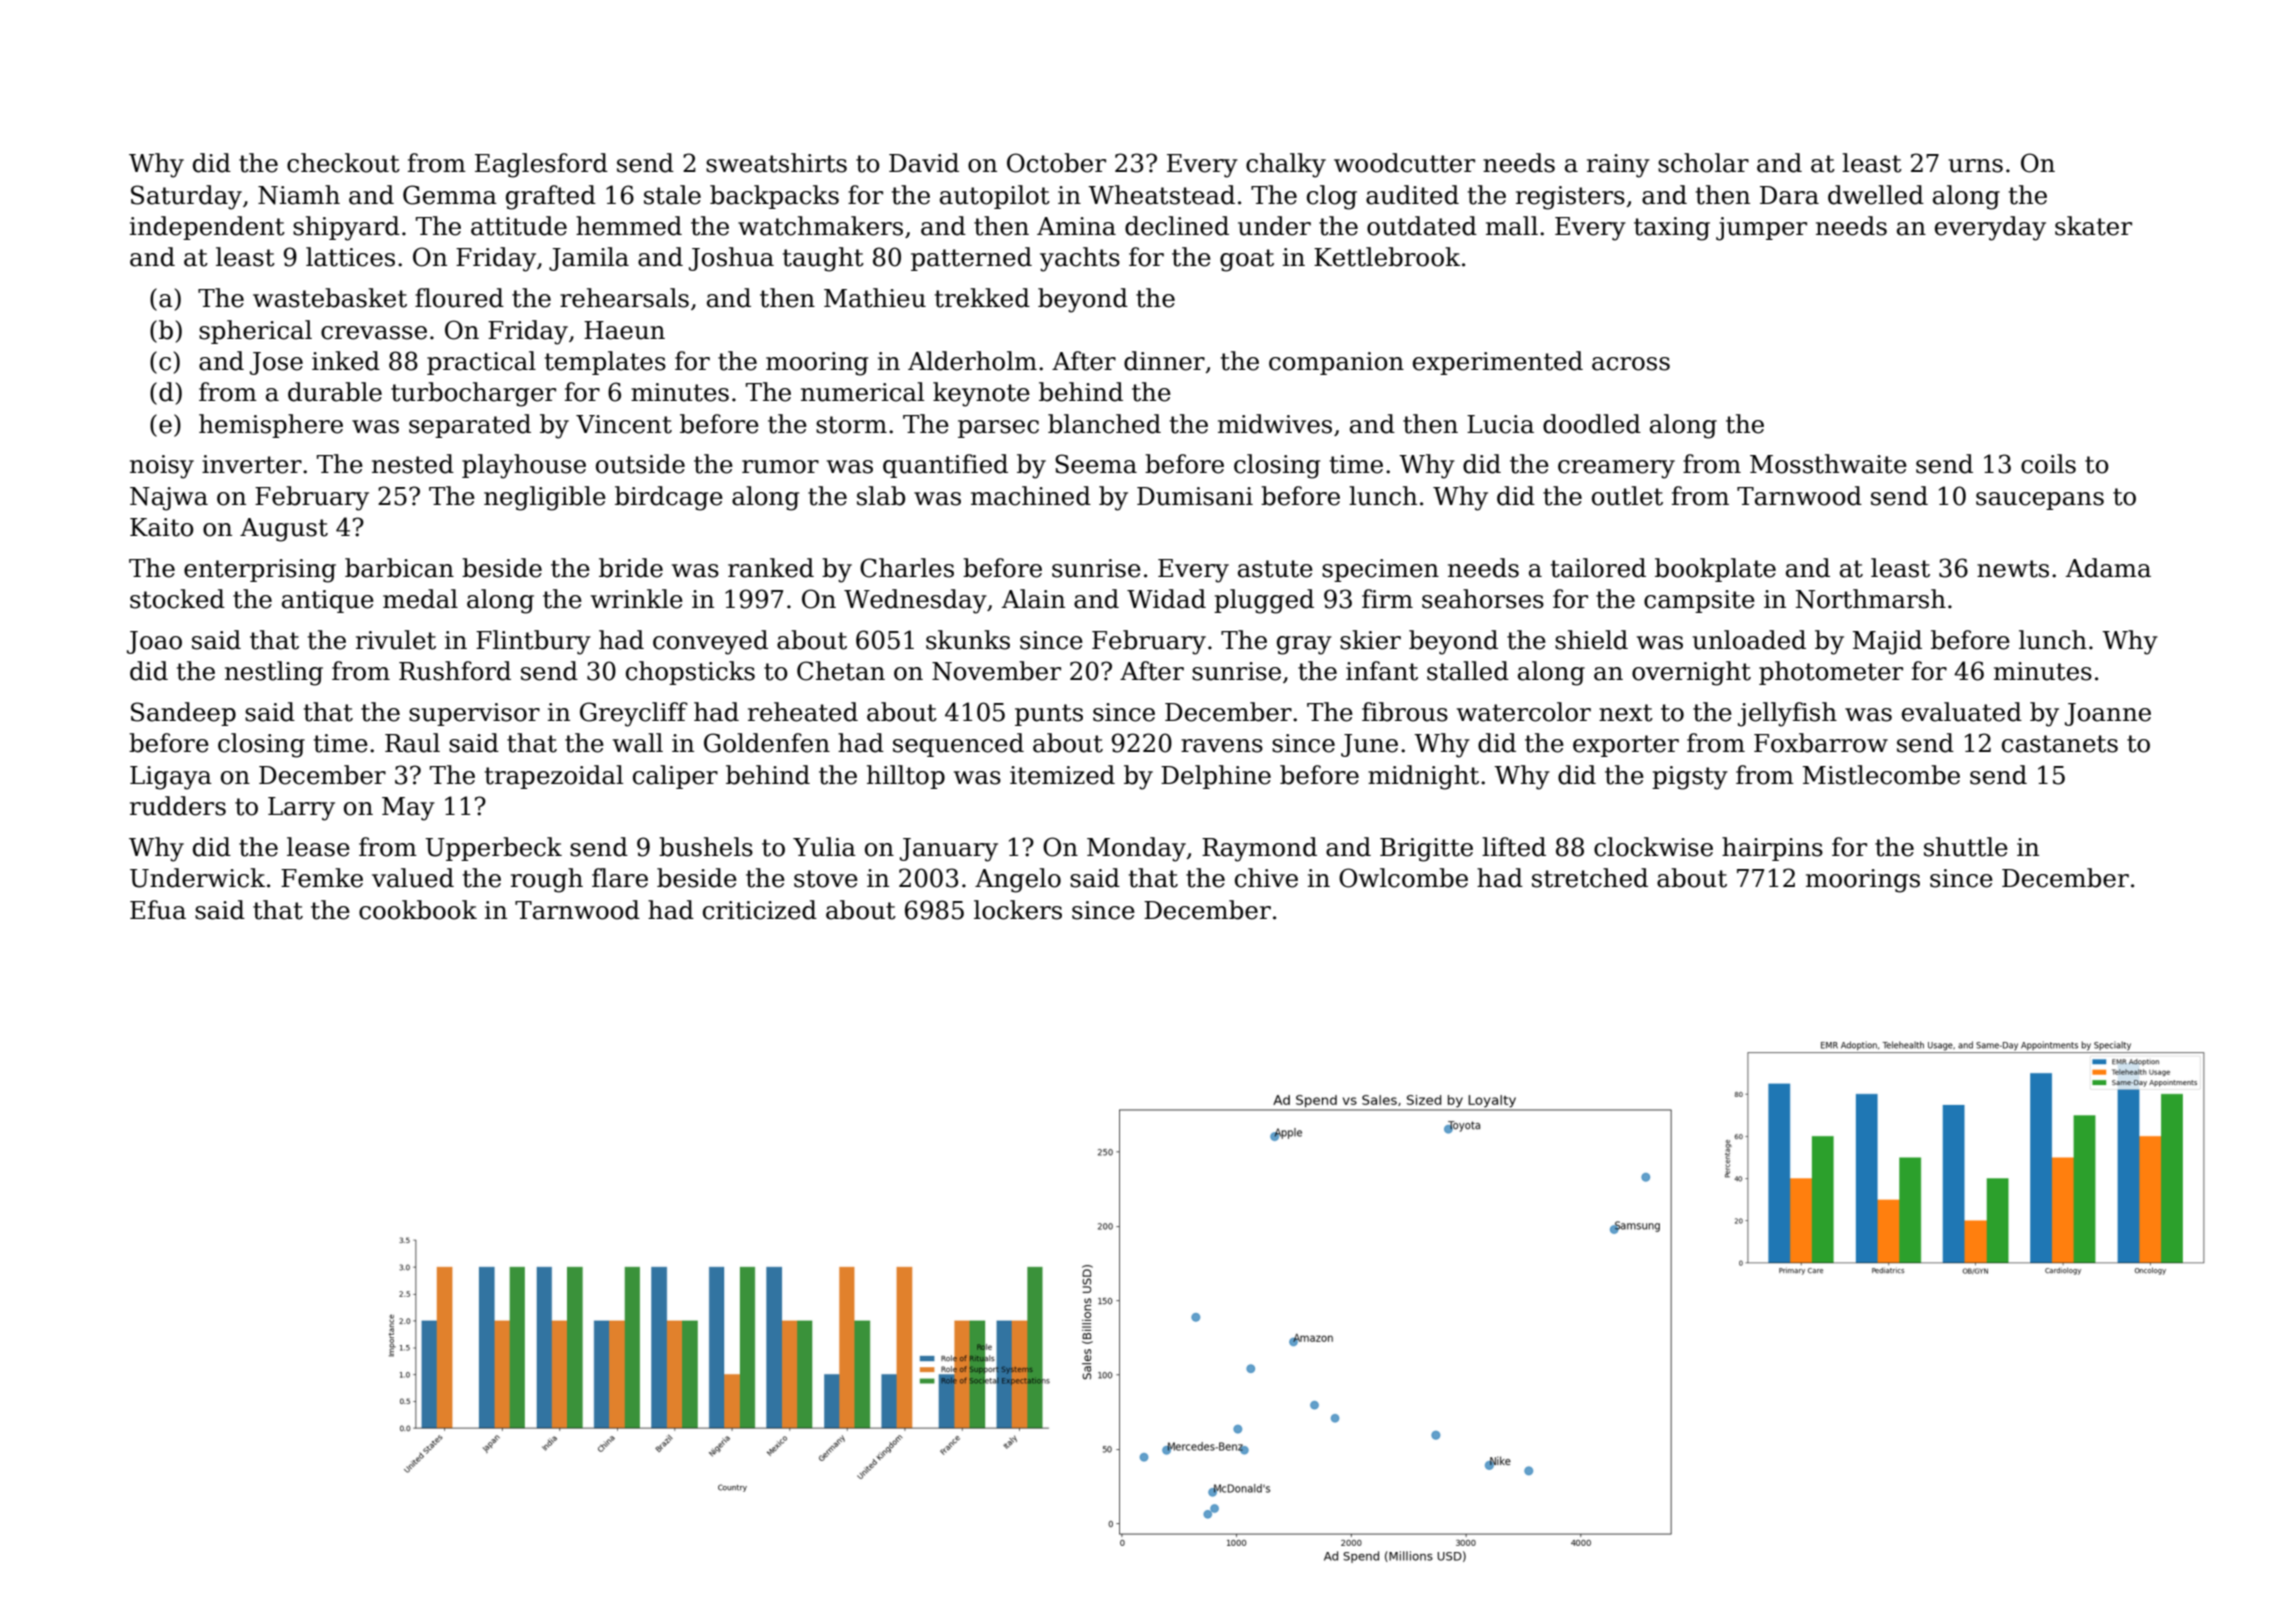 This document has height=1620, width=2292. Describe the element at coordinates (418, 910) in the document. I see `cookbook` at that location.
